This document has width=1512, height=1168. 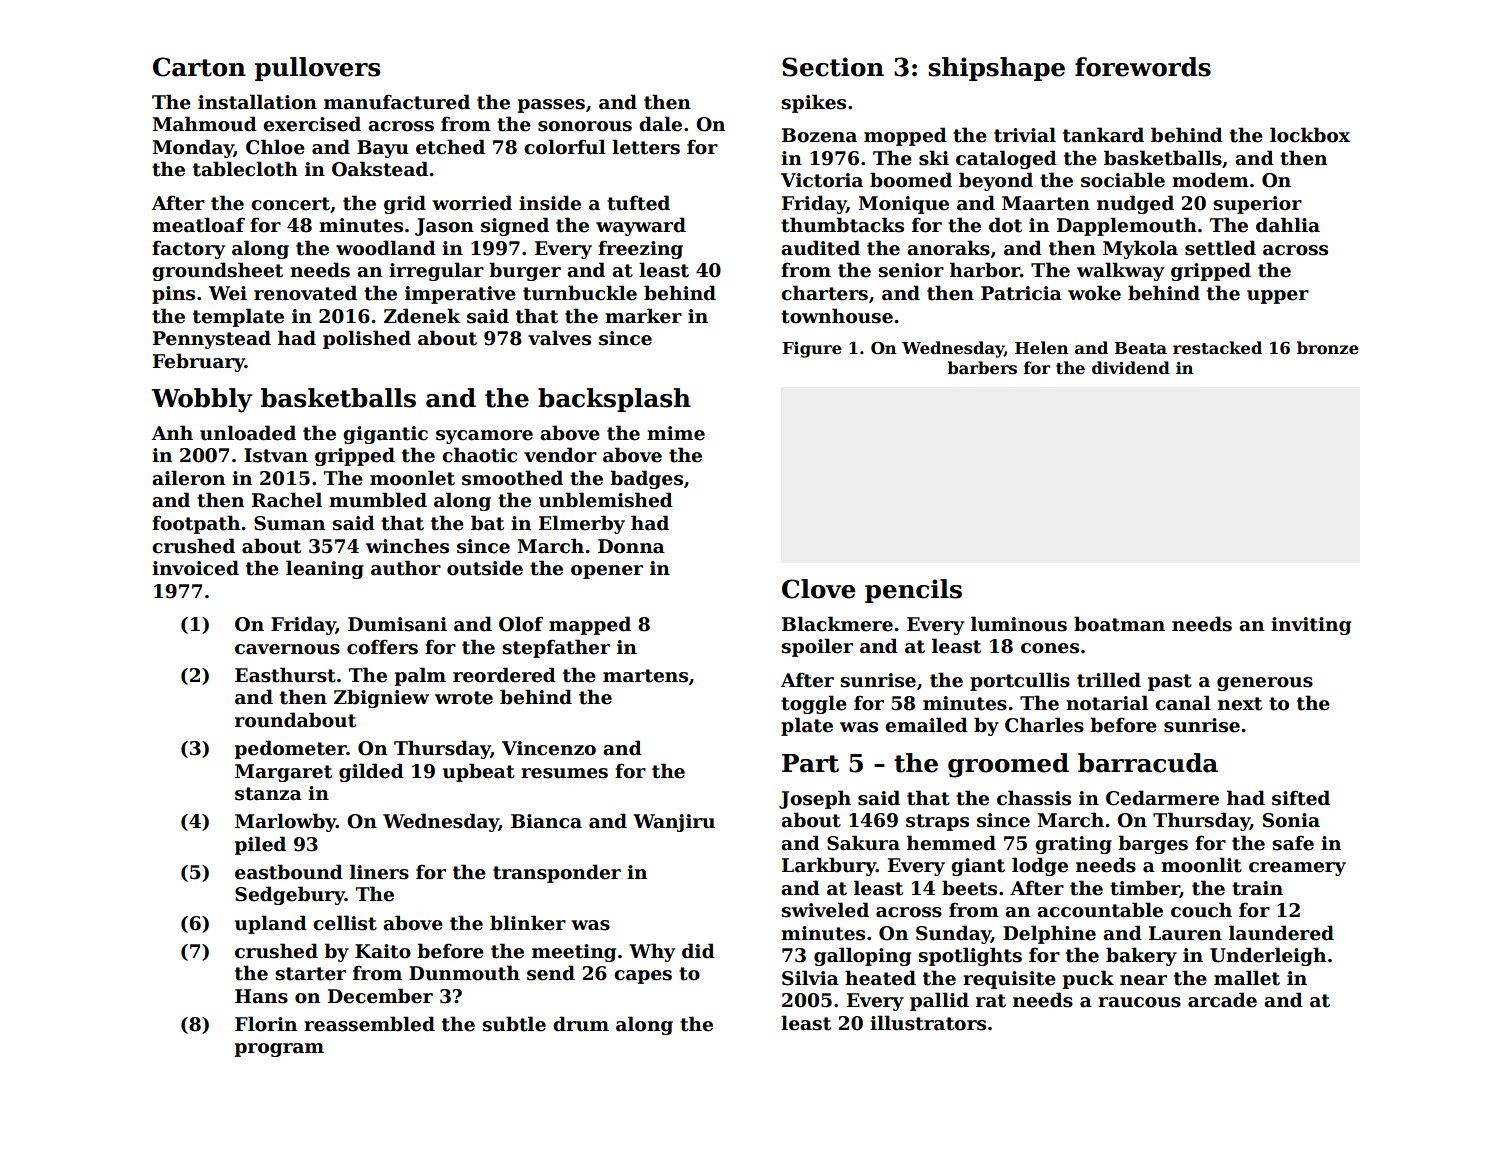 I want to click on reassembled, so click(x=369, y=1024).
